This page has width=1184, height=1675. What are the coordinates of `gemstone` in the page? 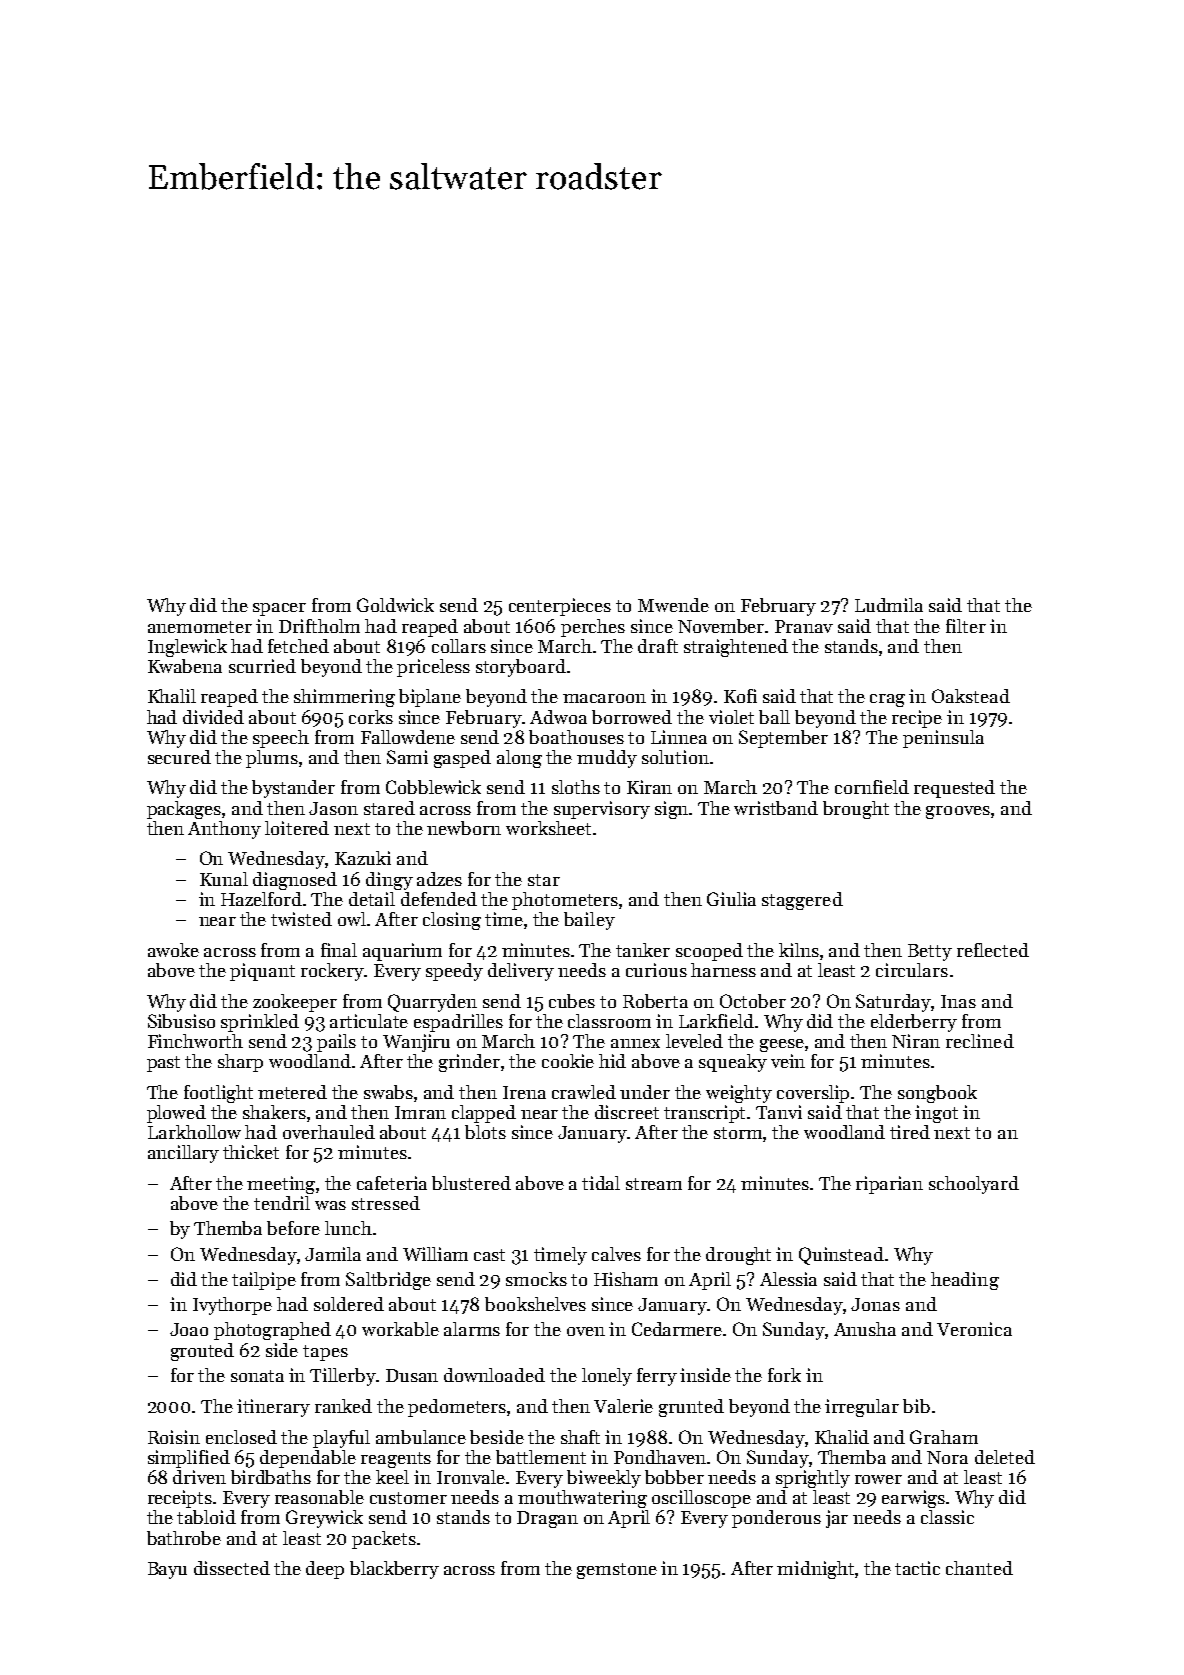 It's located at (617, 1571).
